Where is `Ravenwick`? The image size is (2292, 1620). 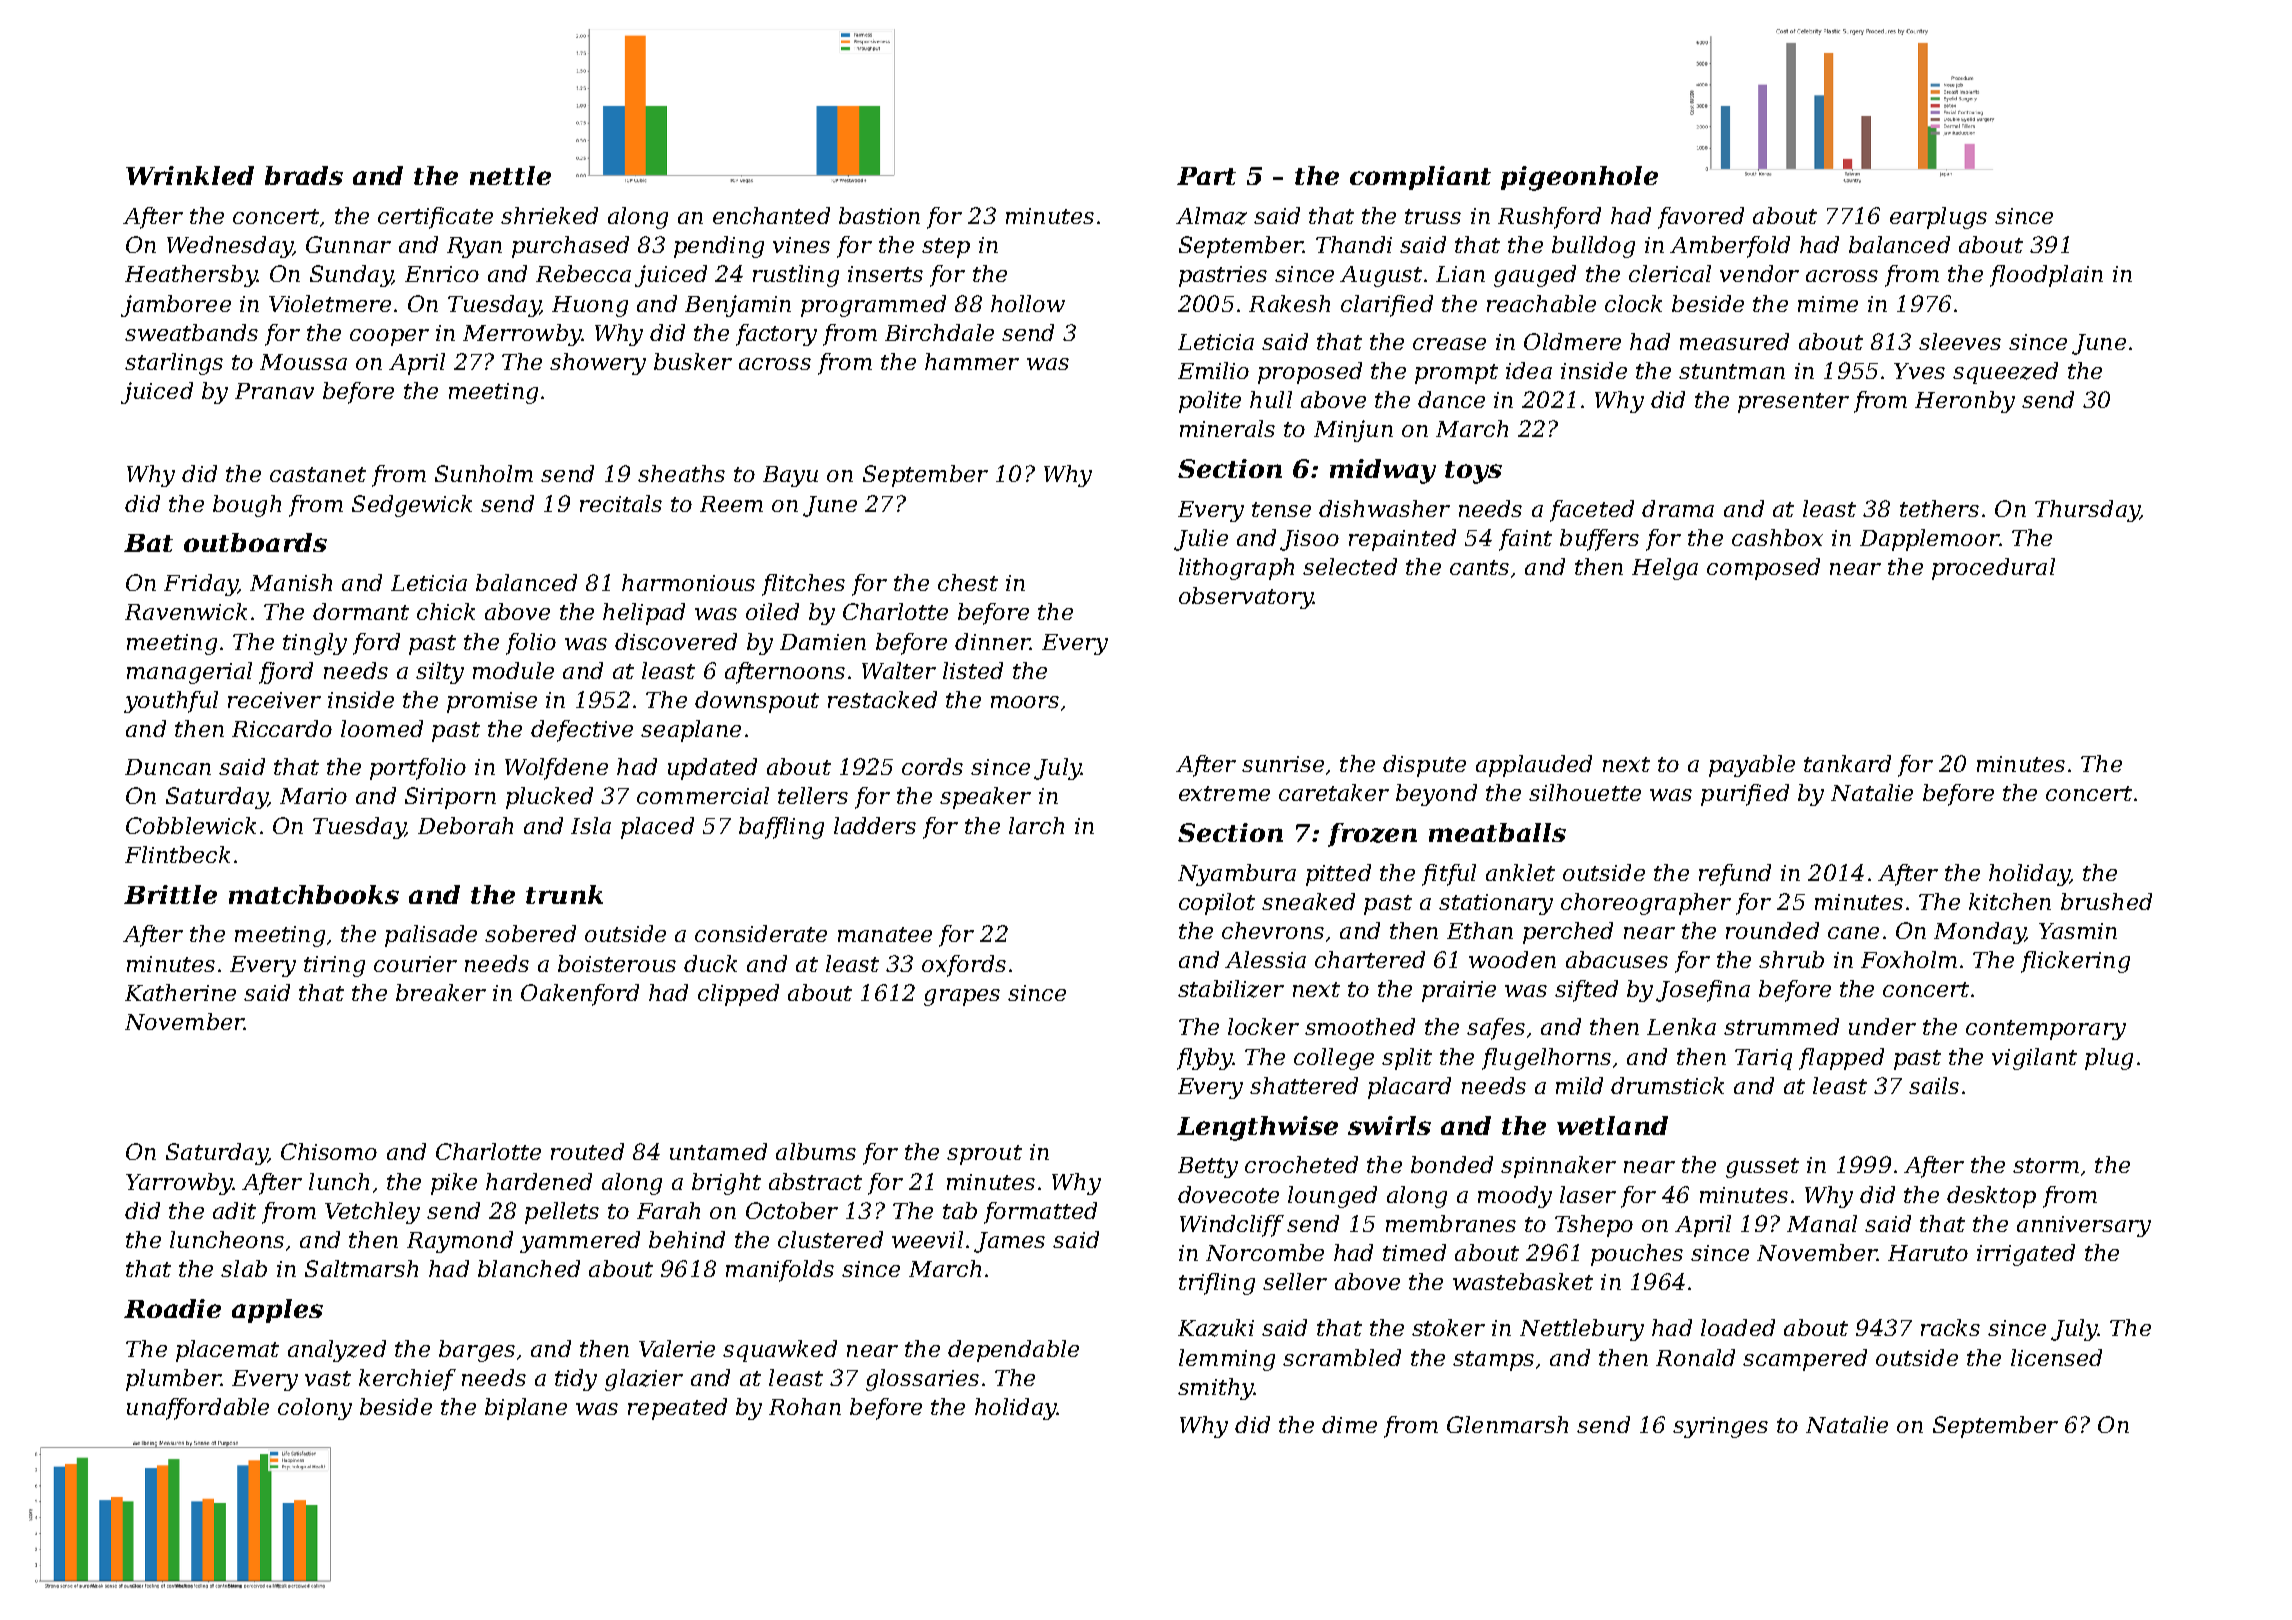
Ravenwick is located at coordinates (186, 611).
